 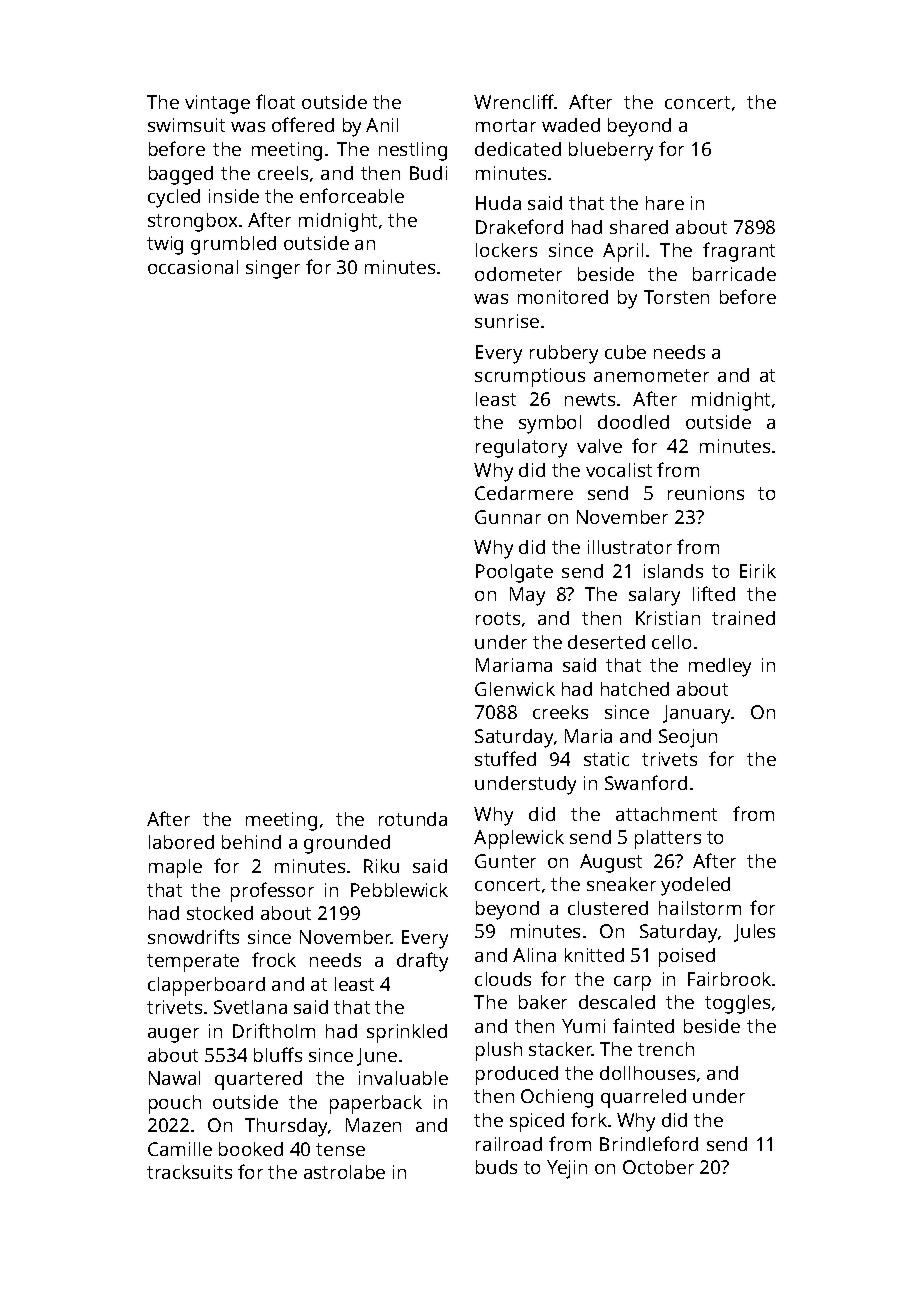 I want to click on Eirik, so click(x=758, y=571).
